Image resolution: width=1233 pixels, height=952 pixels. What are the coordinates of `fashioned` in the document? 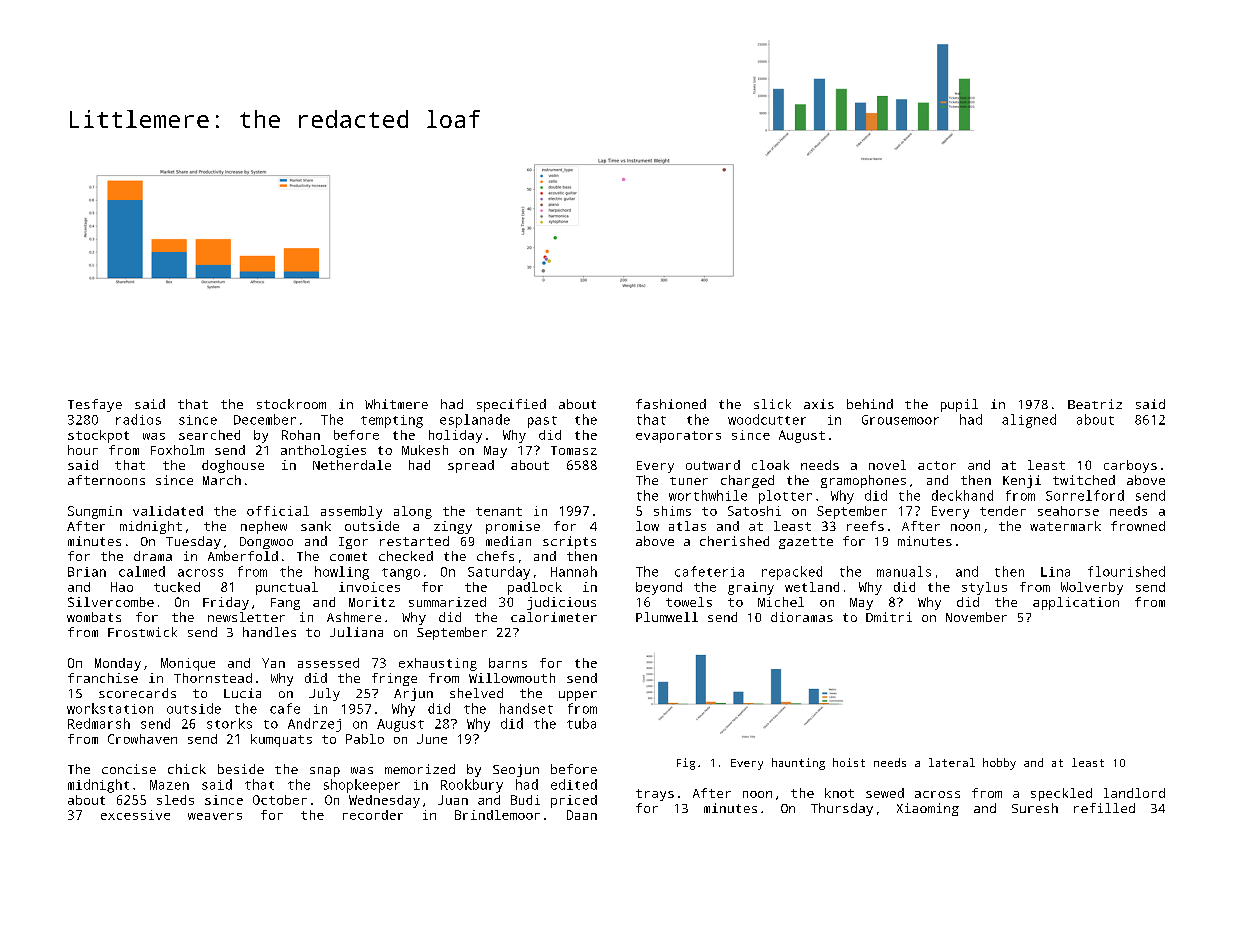 It's located at (671, 404).
